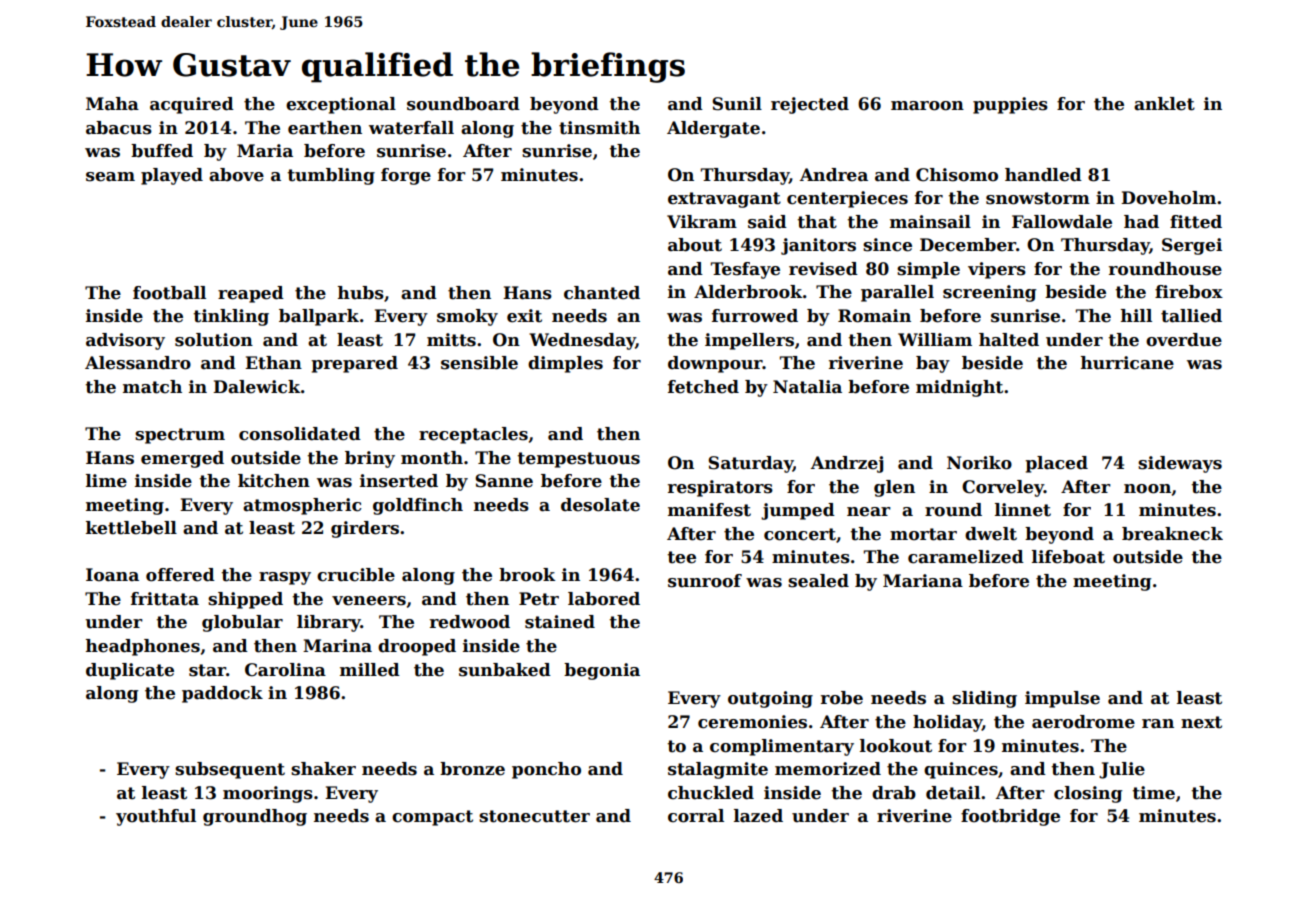 The height and width of the image is (924, 1308). Describe the element at coordinates (927, 106) in the image. I see `maroon` at that location.
